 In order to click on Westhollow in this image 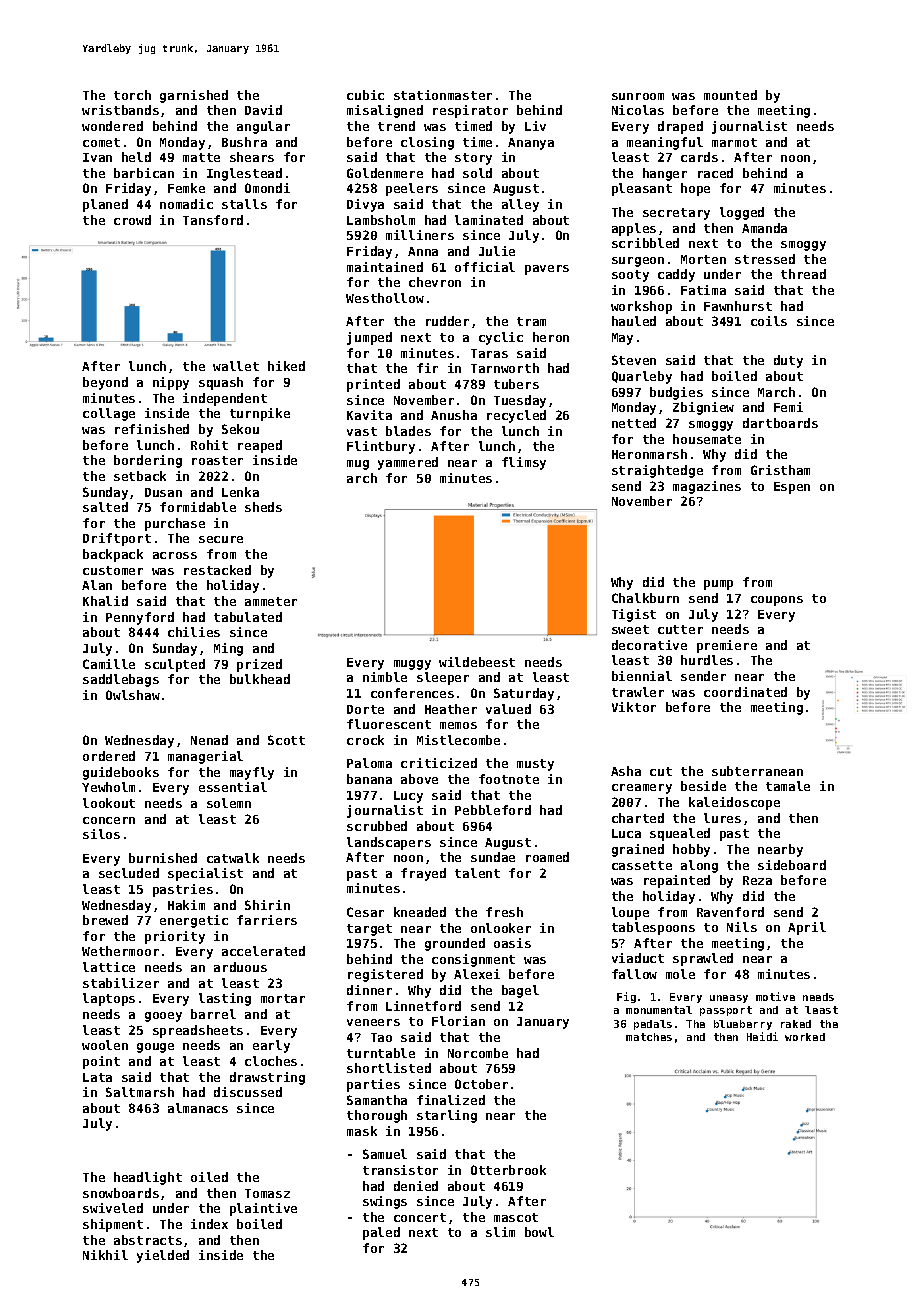, I will do `click(385, 298)`.
